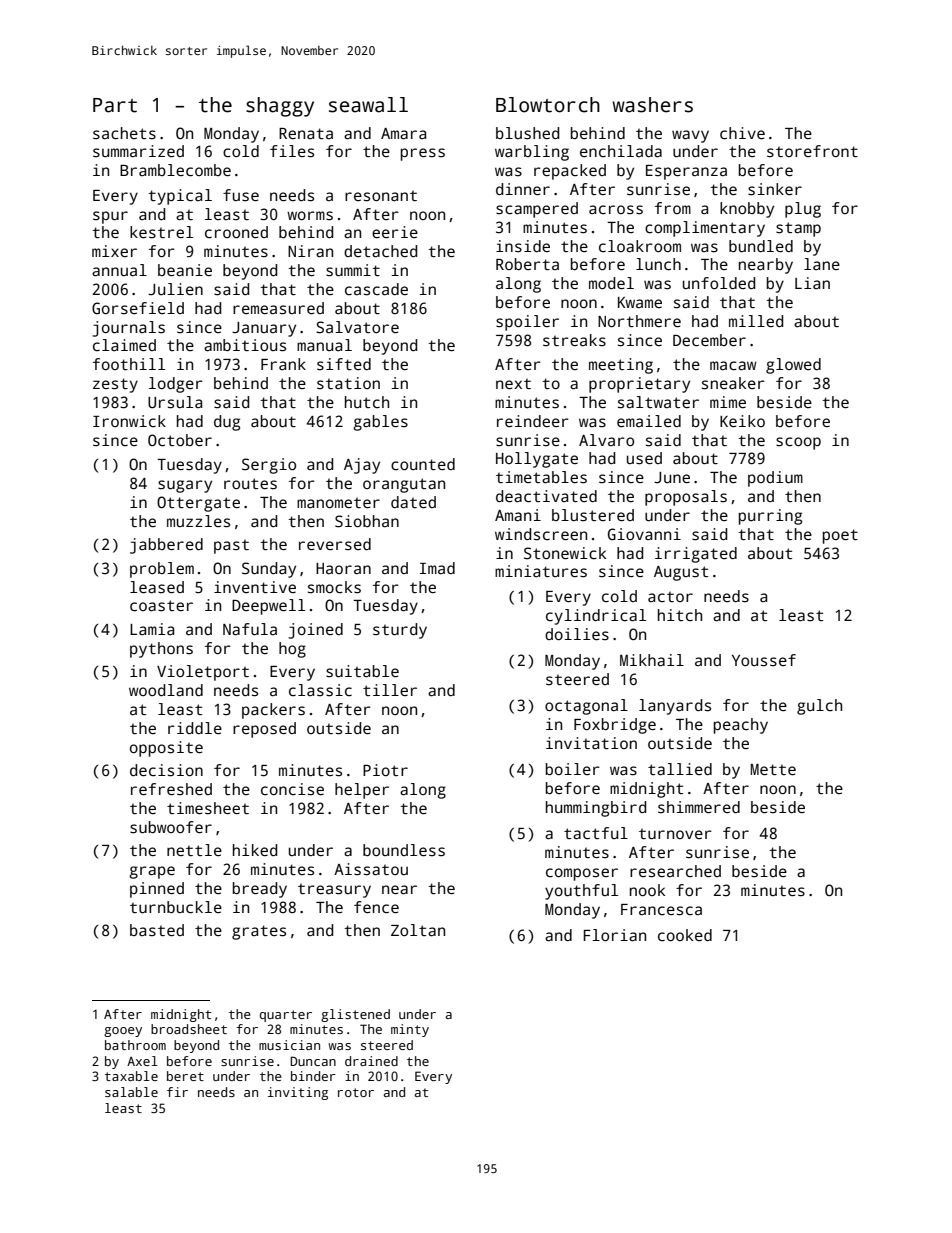 The width and height of the screenshot is (952, 1233). Describe the element at coordinates (368, 105) in the screenshot. I see `seawall` at that location.
